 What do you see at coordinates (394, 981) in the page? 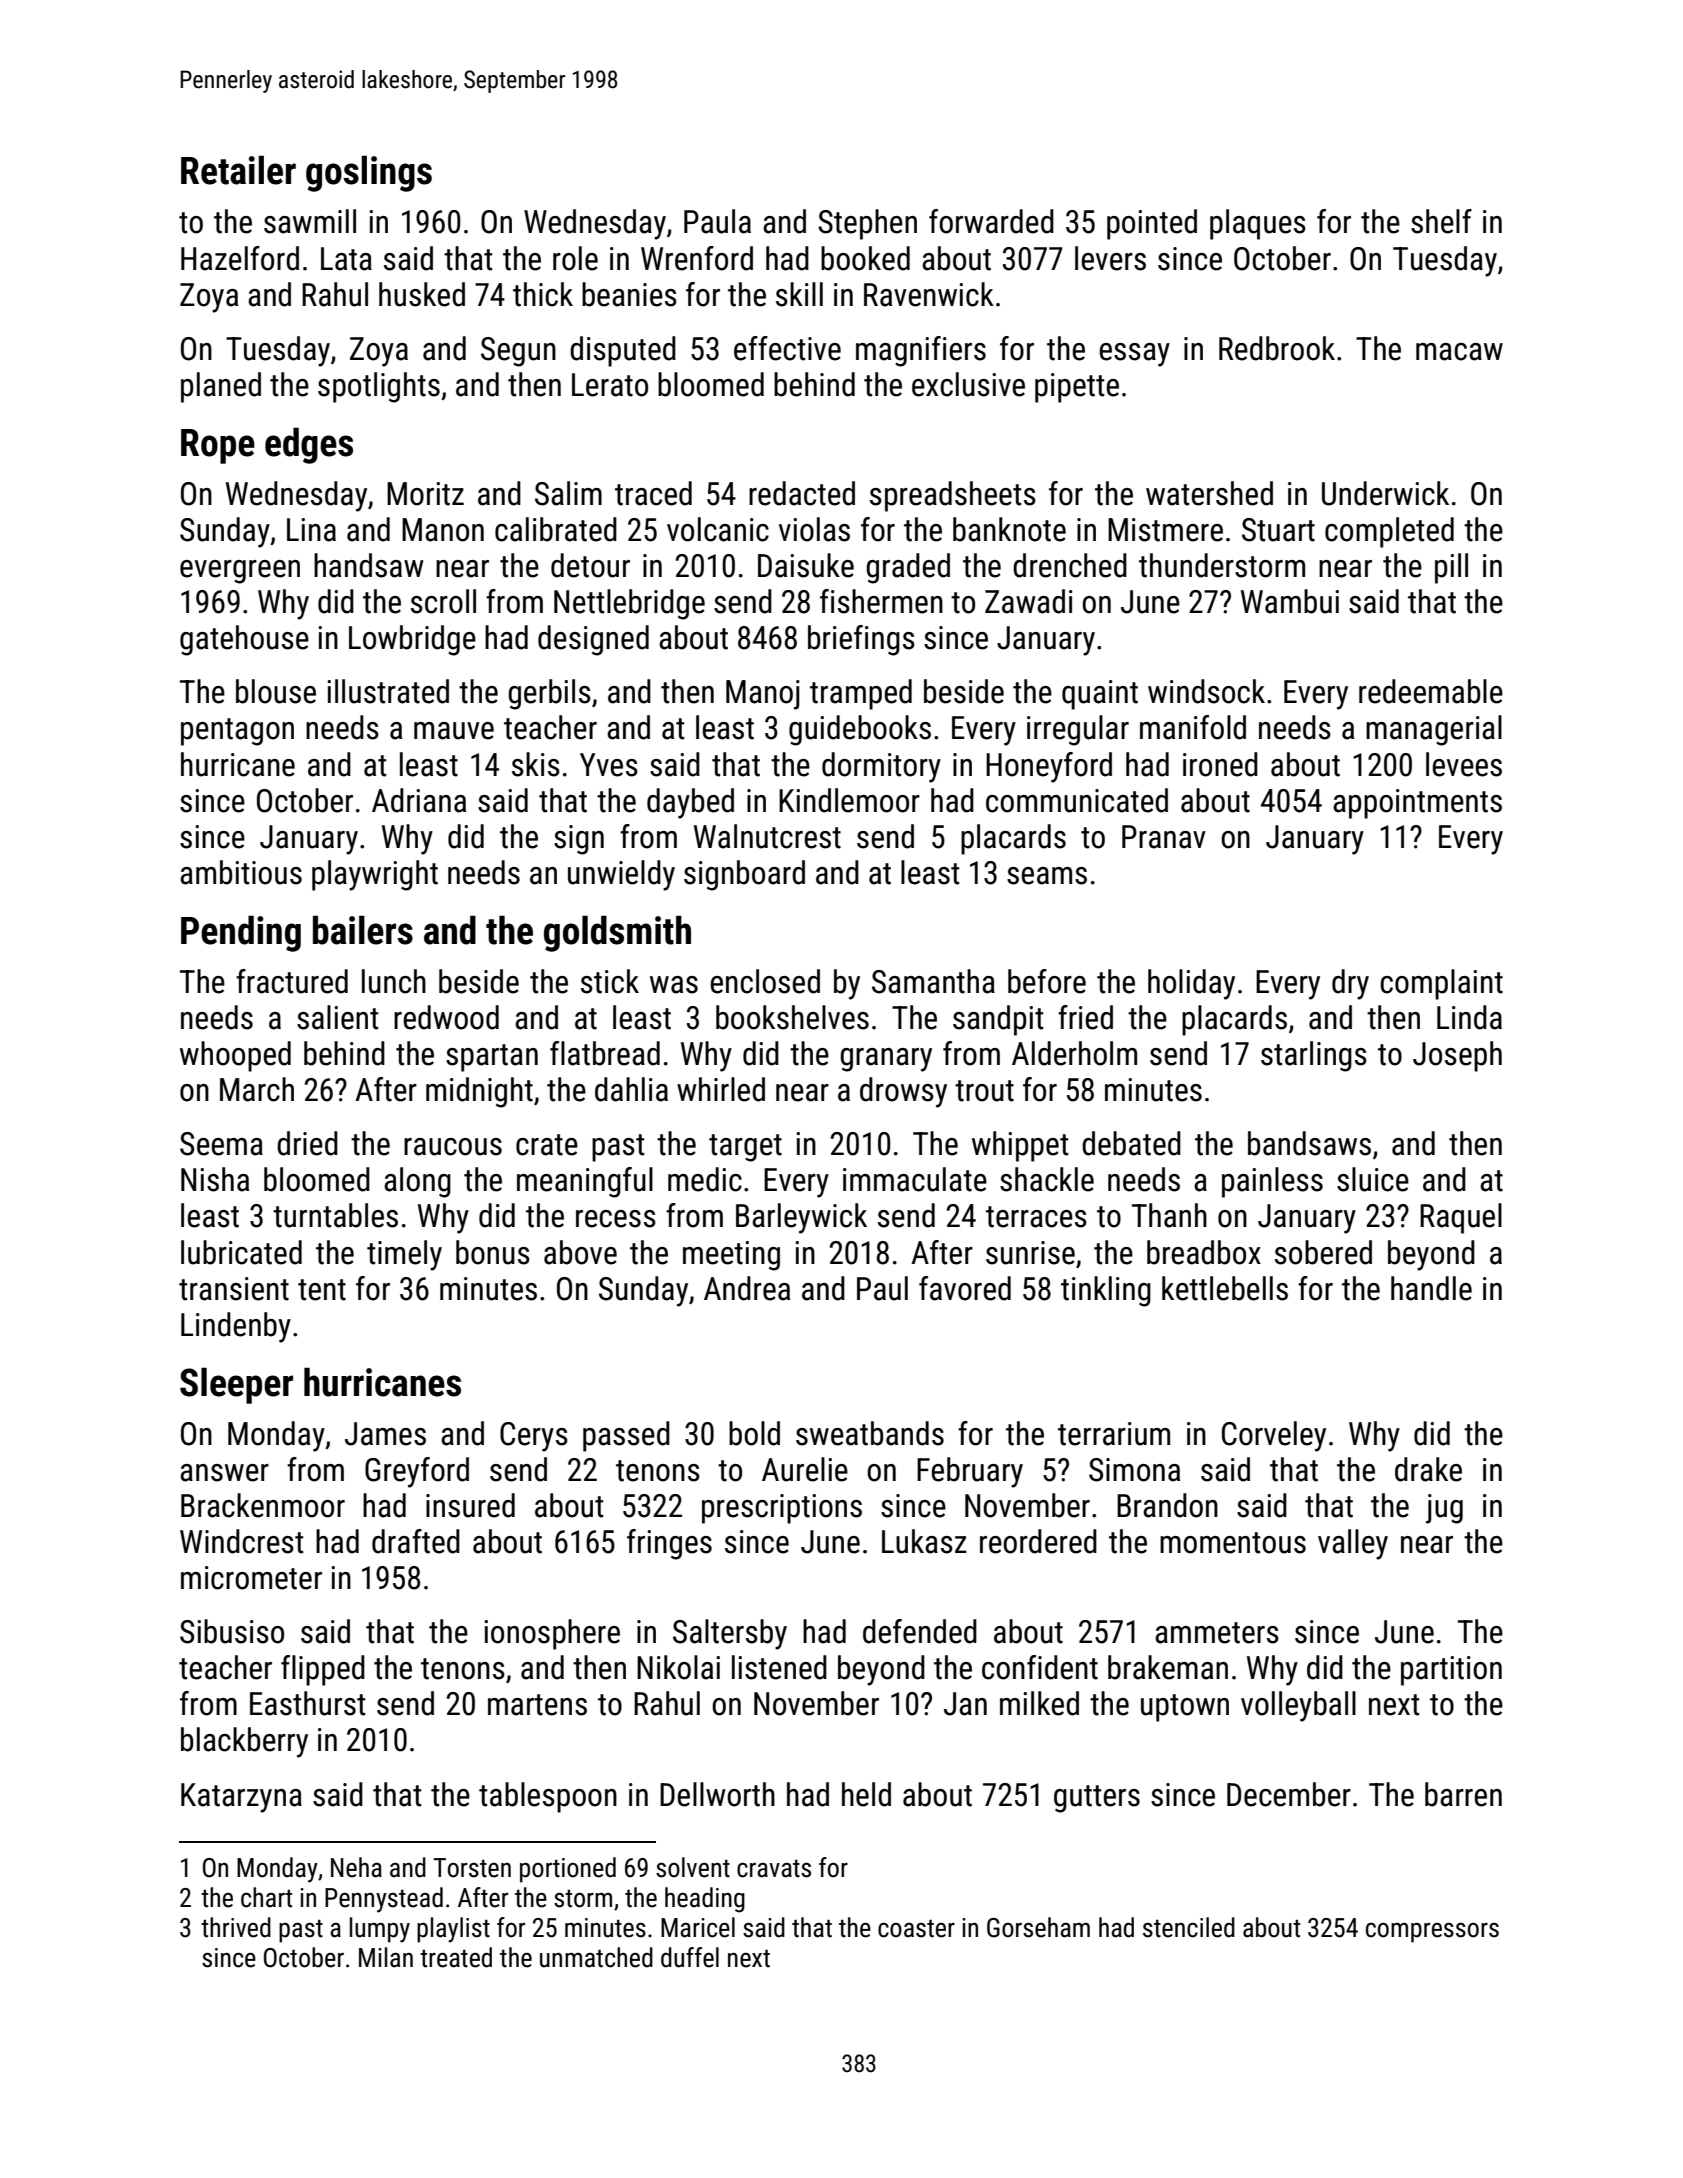
I see `lunch` at bounding box center [394, 981].
